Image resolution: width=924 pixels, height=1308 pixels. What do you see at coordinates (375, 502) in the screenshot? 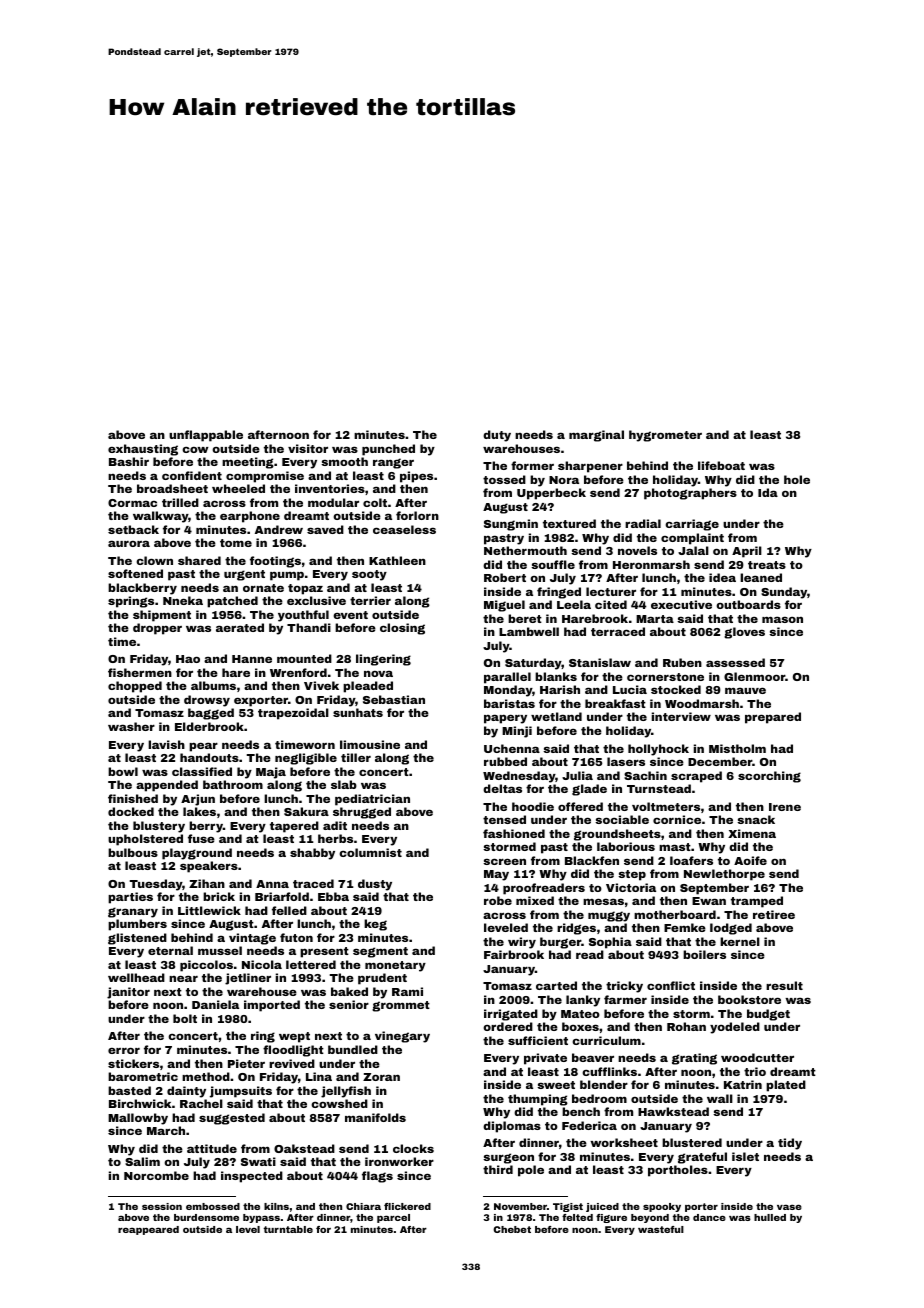
I see `colt` at bounding box center [375, 502].
